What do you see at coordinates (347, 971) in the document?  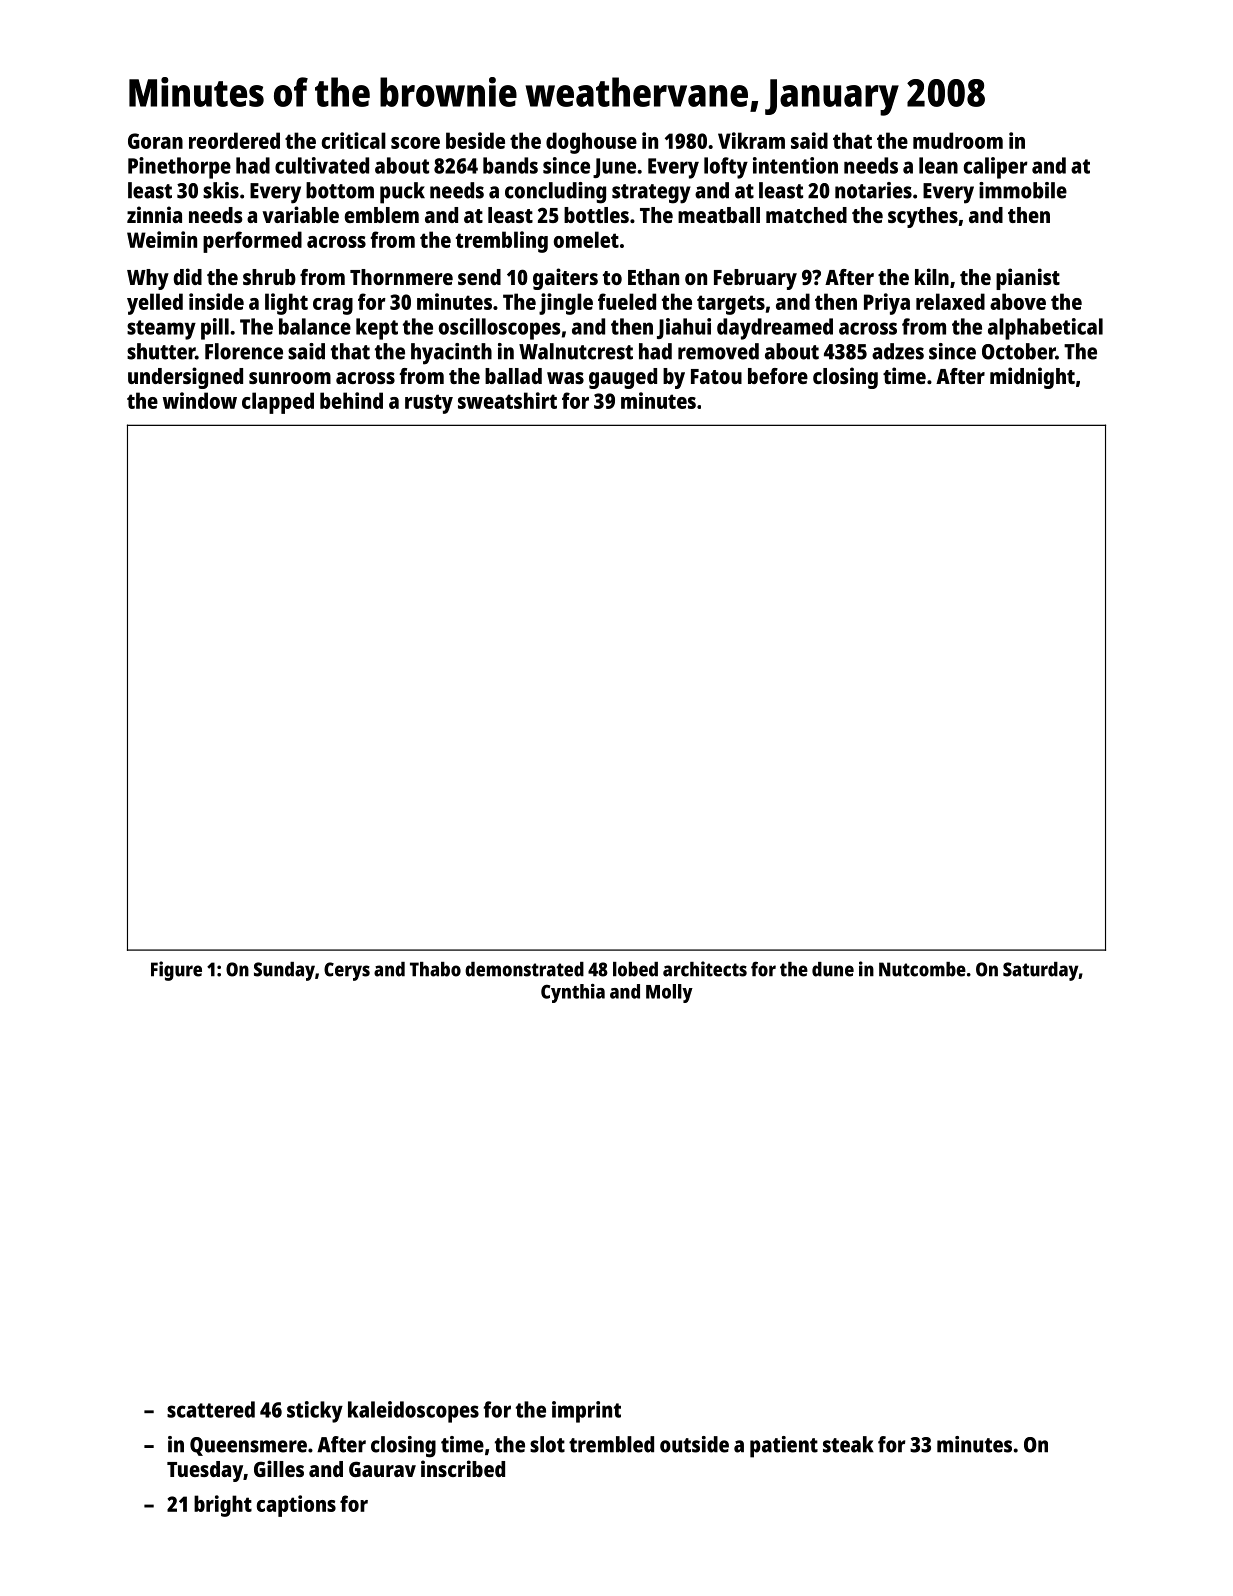 I see `Cerys` at bounding box center [347, 971].
